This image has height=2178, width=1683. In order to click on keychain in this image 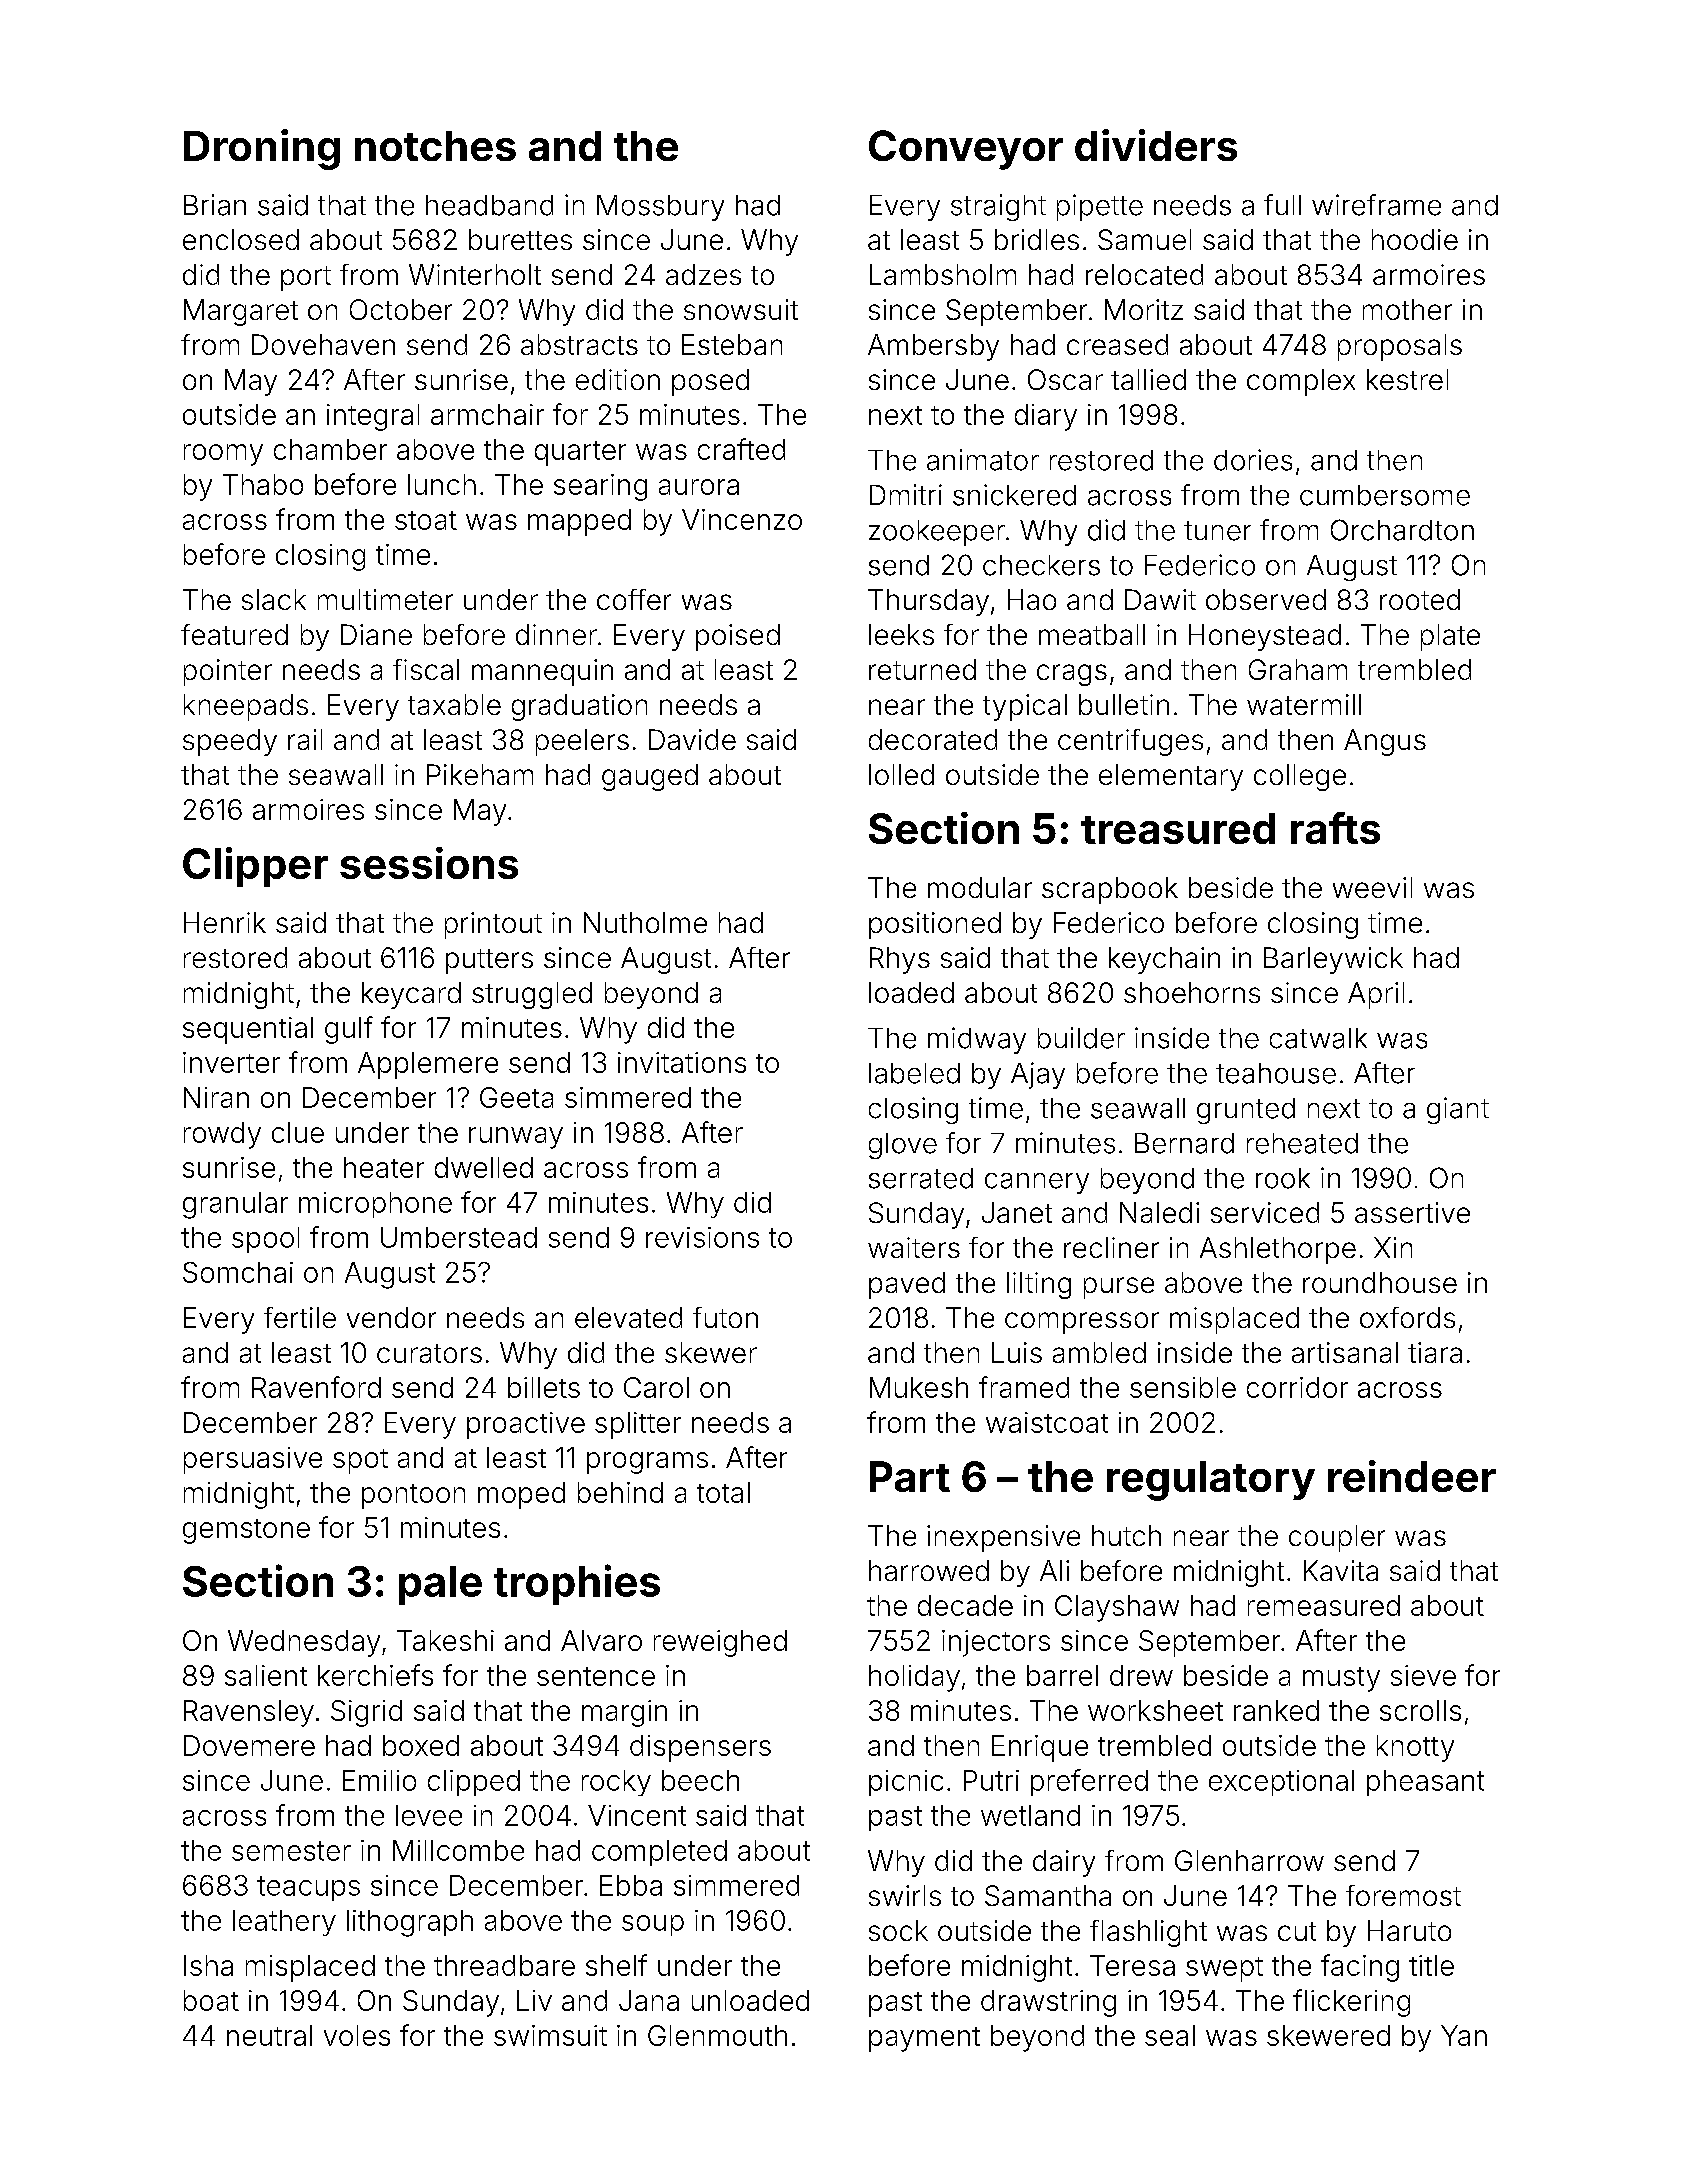, I will do `click(1164, 960)`.
